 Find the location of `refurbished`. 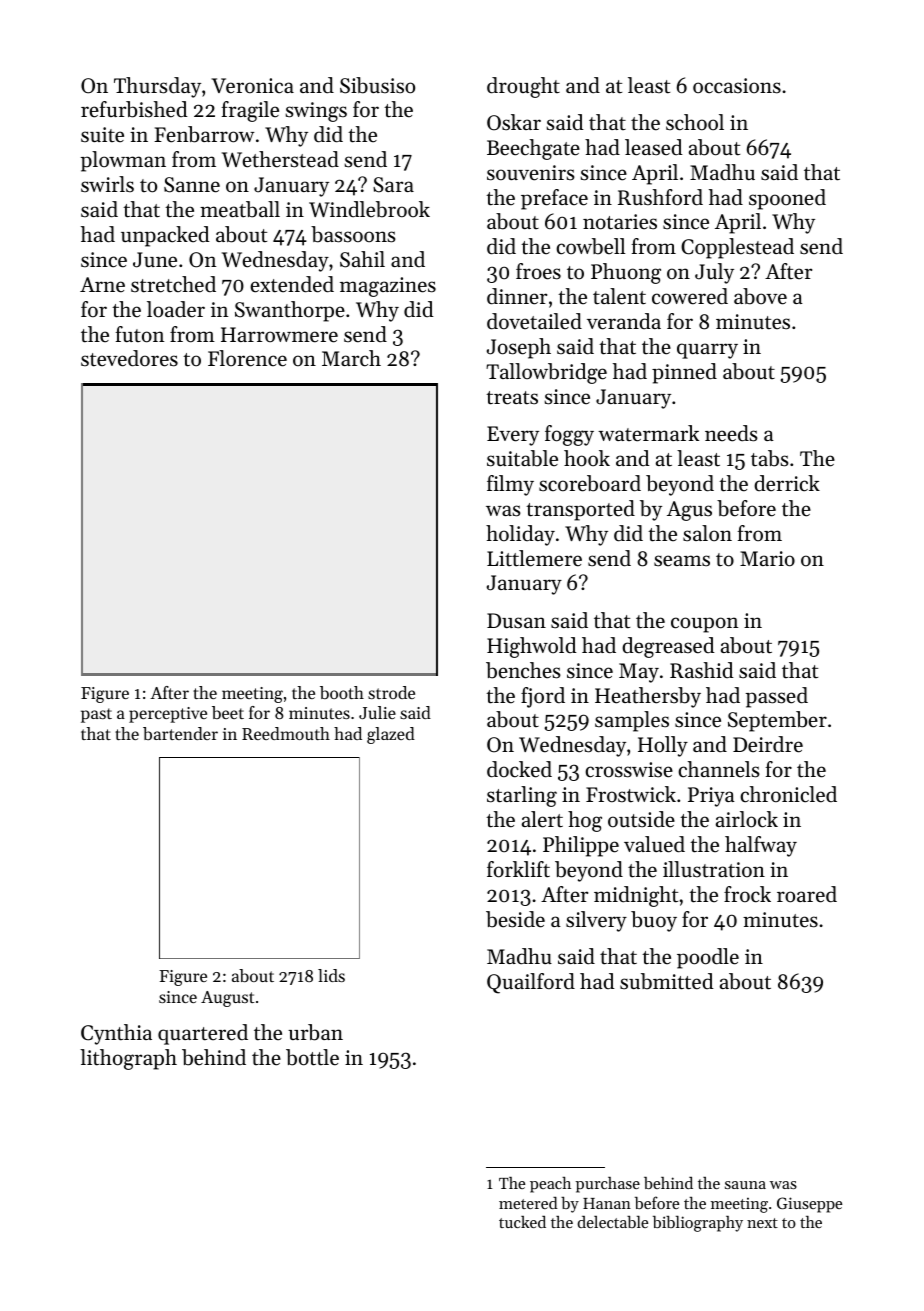

refurbished is located at coordinates (134, 109).
